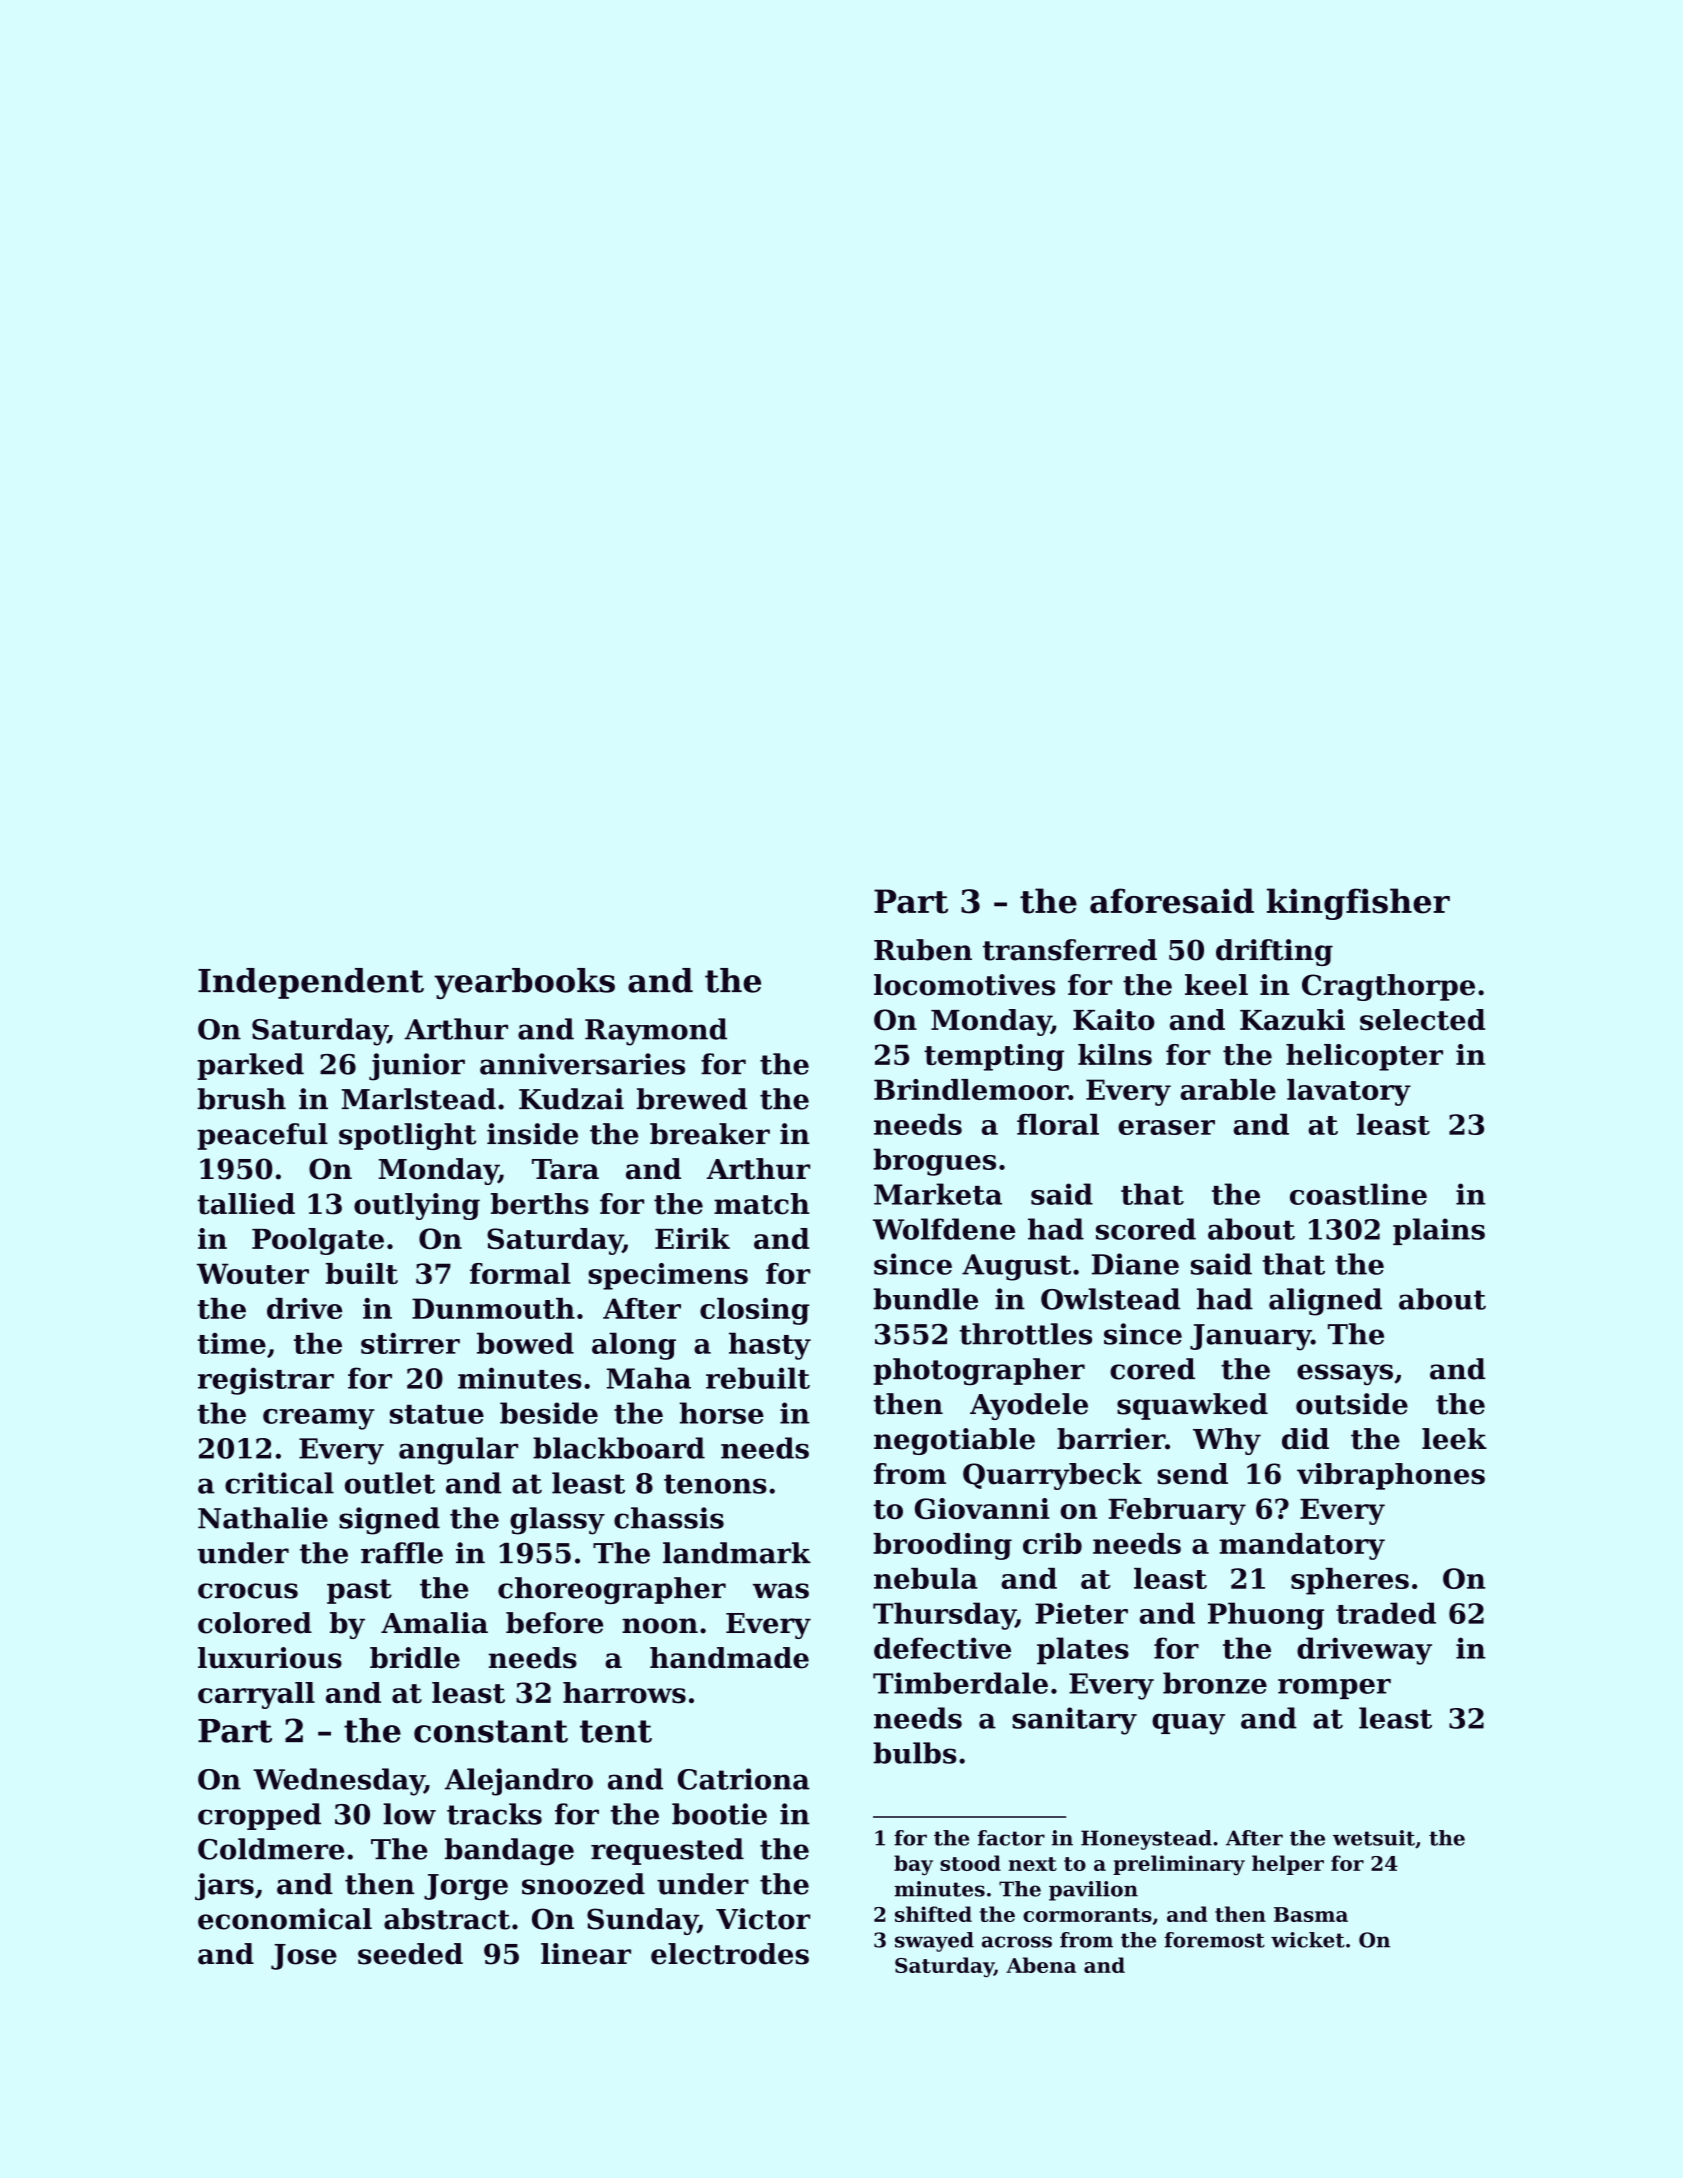 This image has height=2178, width=1683. I want to click on Nathalie, so click(263, 1518).
